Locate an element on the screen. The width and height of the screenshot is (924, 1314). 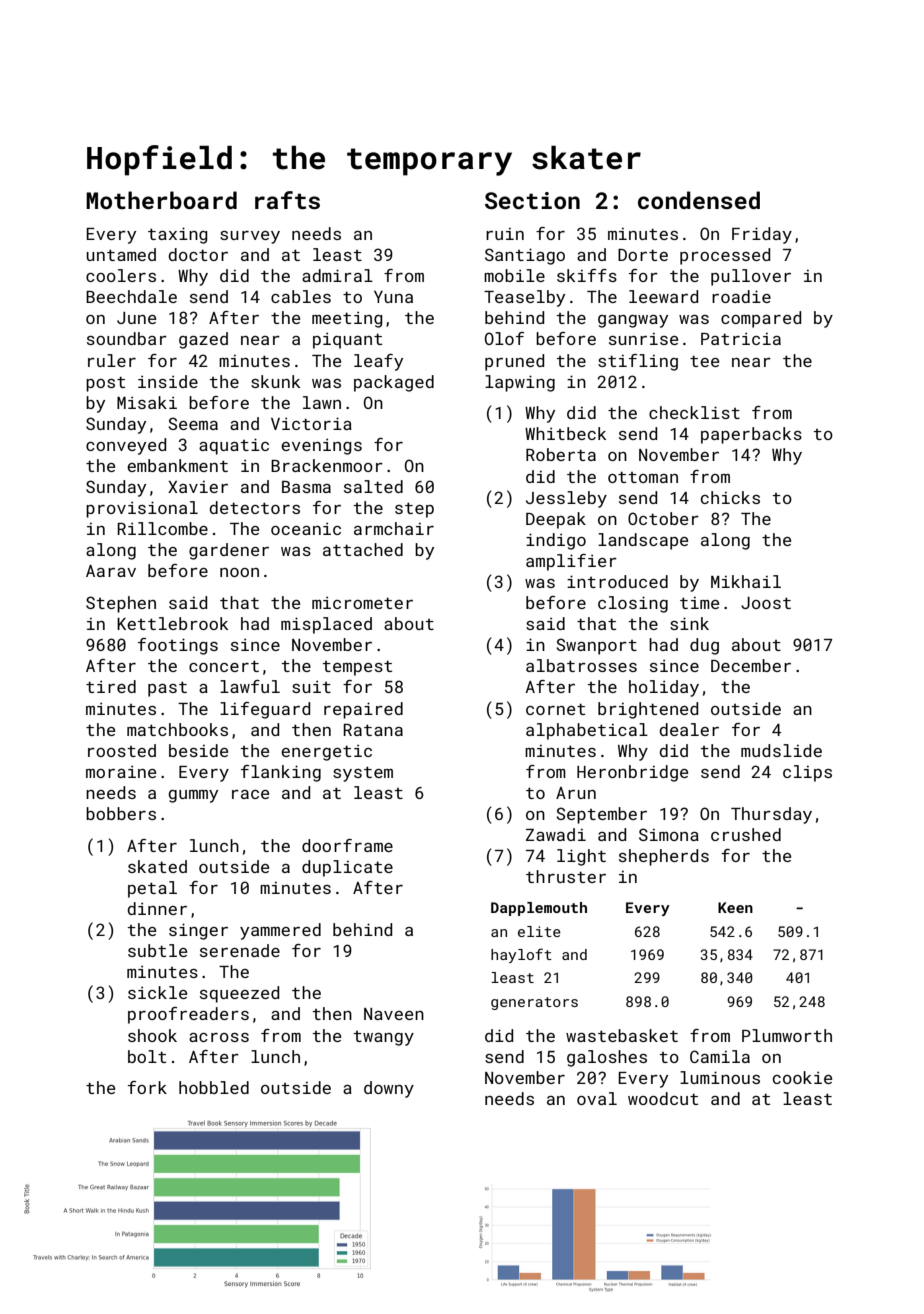
mudslide is located at coordinates (781, 750).
